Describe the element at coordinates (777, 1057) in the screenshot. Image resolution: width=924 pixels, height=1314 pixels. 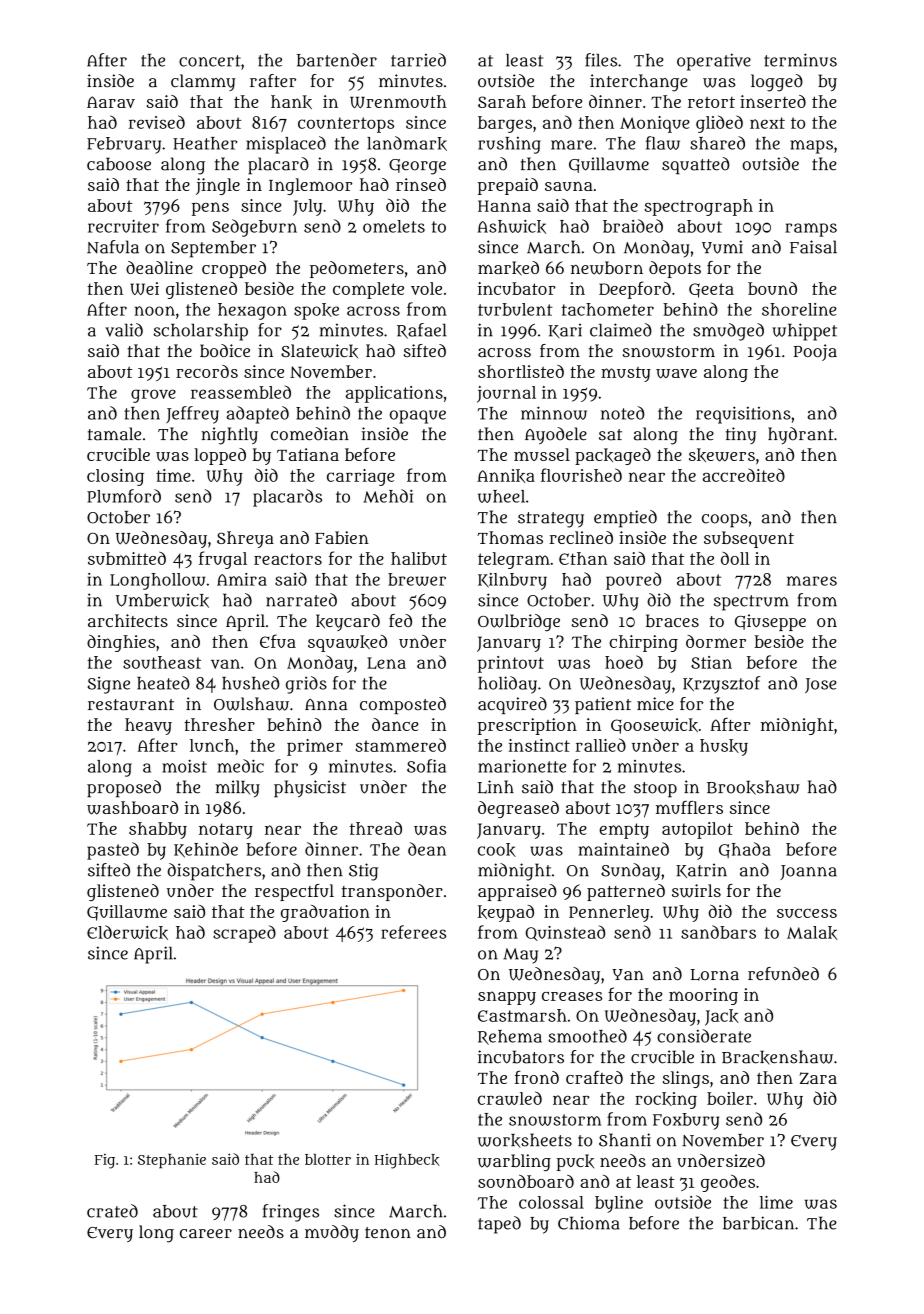
I see `Brackenshaw` at that location.
